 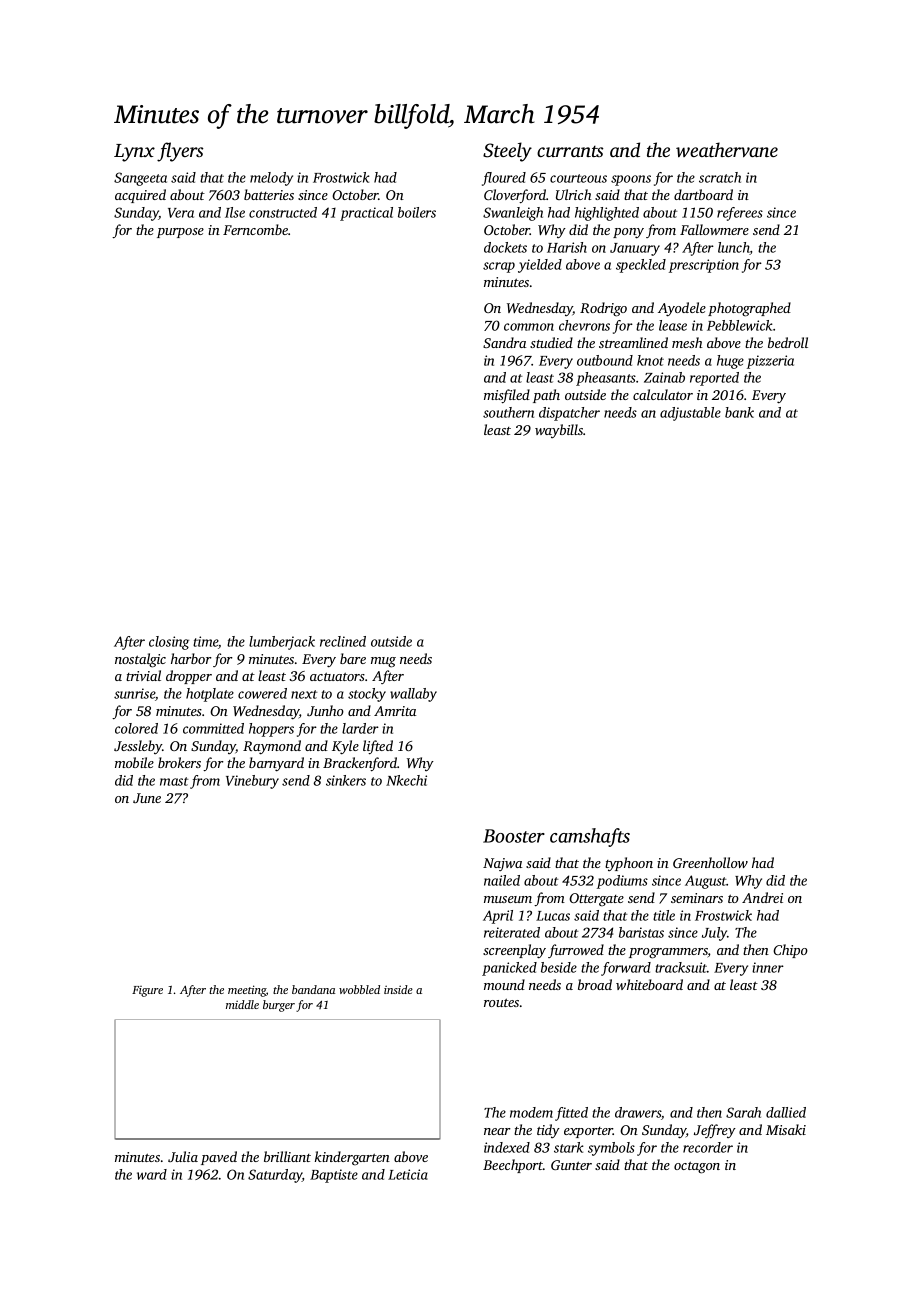 I want to click on burger, so click(x=279, y=1006).
